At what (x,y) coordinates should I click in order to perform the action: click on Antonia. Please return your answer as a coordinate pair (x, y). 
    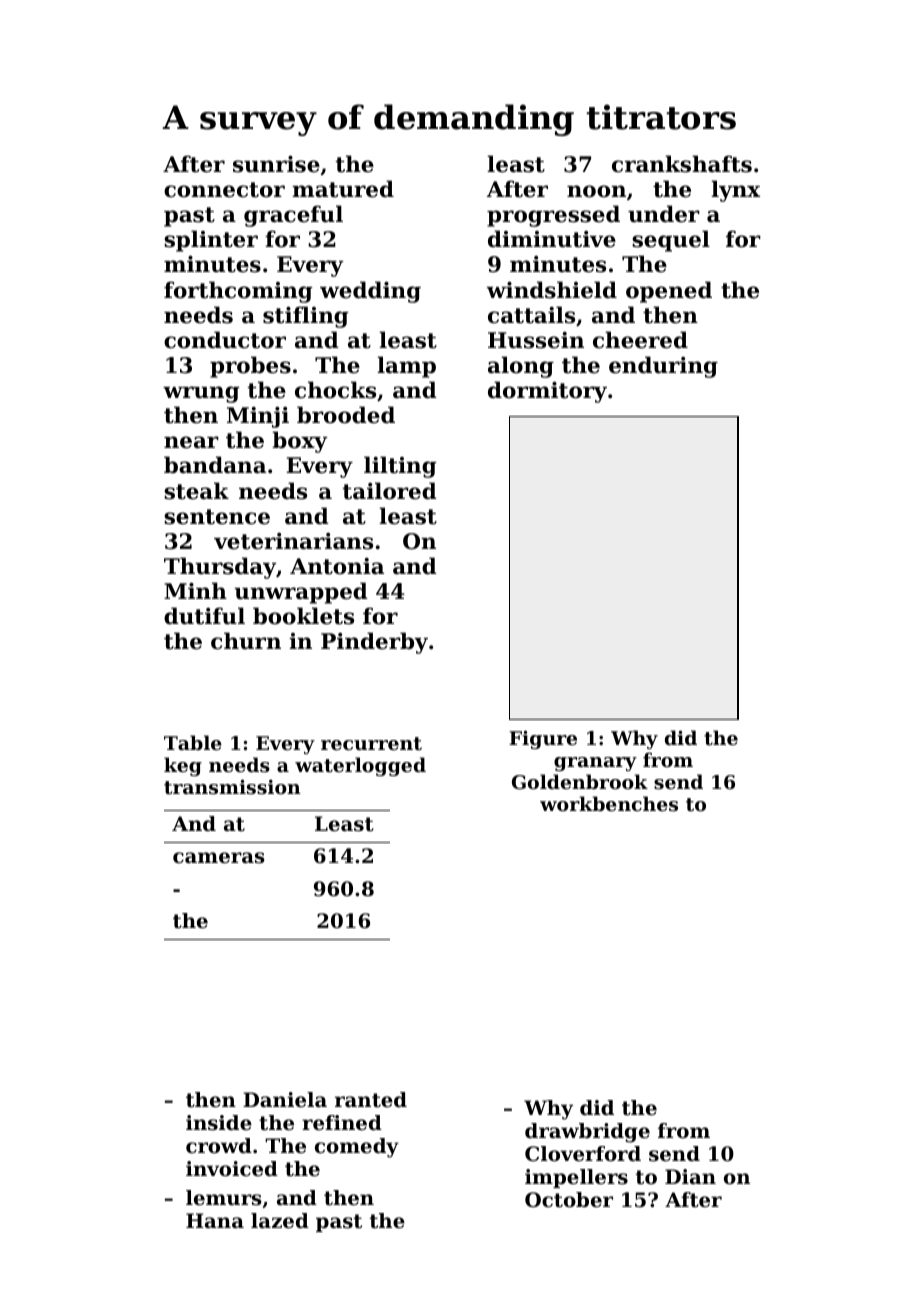
    Looking at the image, I should click on (337, 566).
